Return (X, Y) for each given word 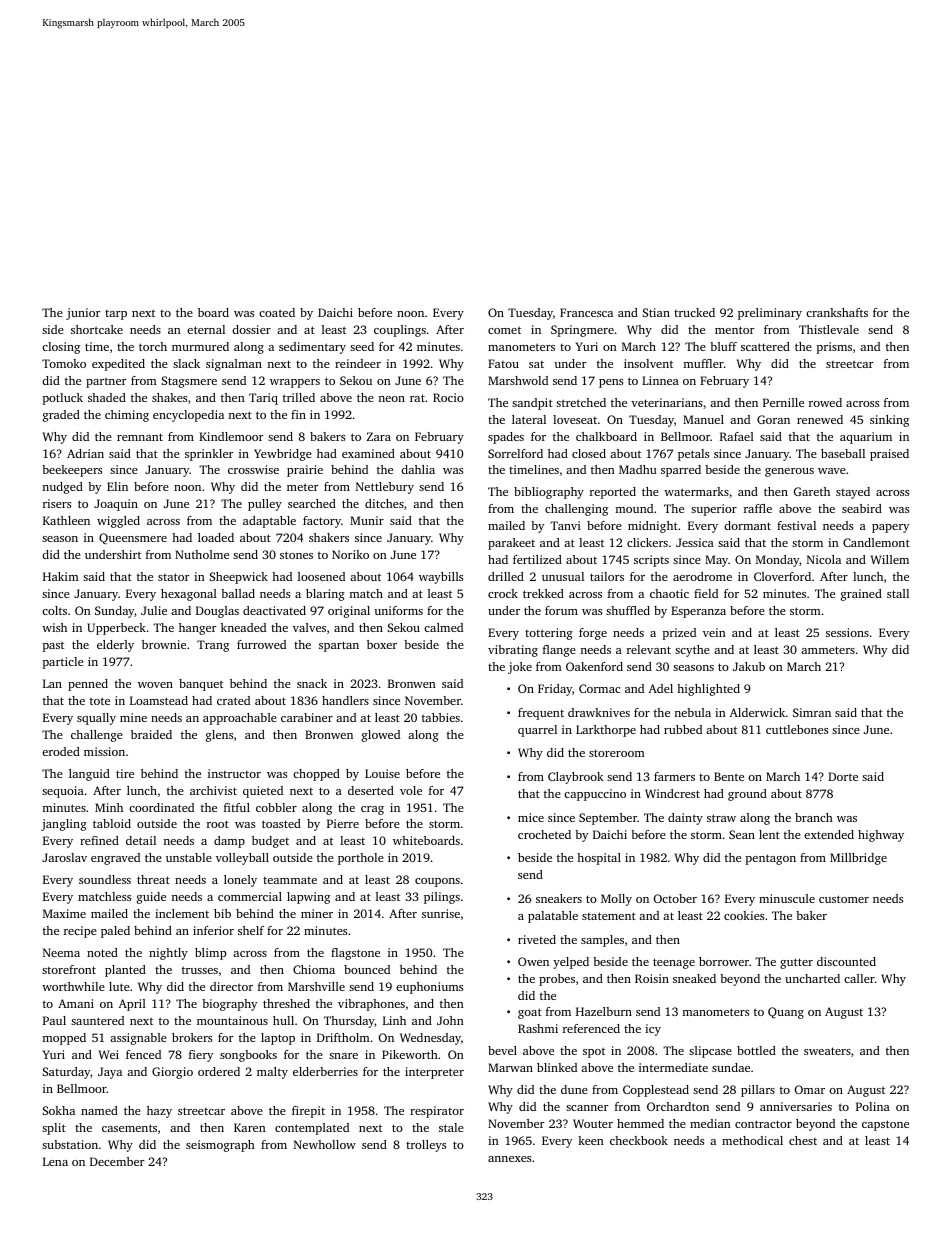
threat (153, 879)
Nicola (824, 559)
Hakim (61, 576)
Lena (55, 1161)
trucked (694, 312)
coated (277, 312)
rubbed (683, 729)
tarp (116, 315)
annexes (509, 1159)
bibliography (549, 493)
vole (411, 790)
